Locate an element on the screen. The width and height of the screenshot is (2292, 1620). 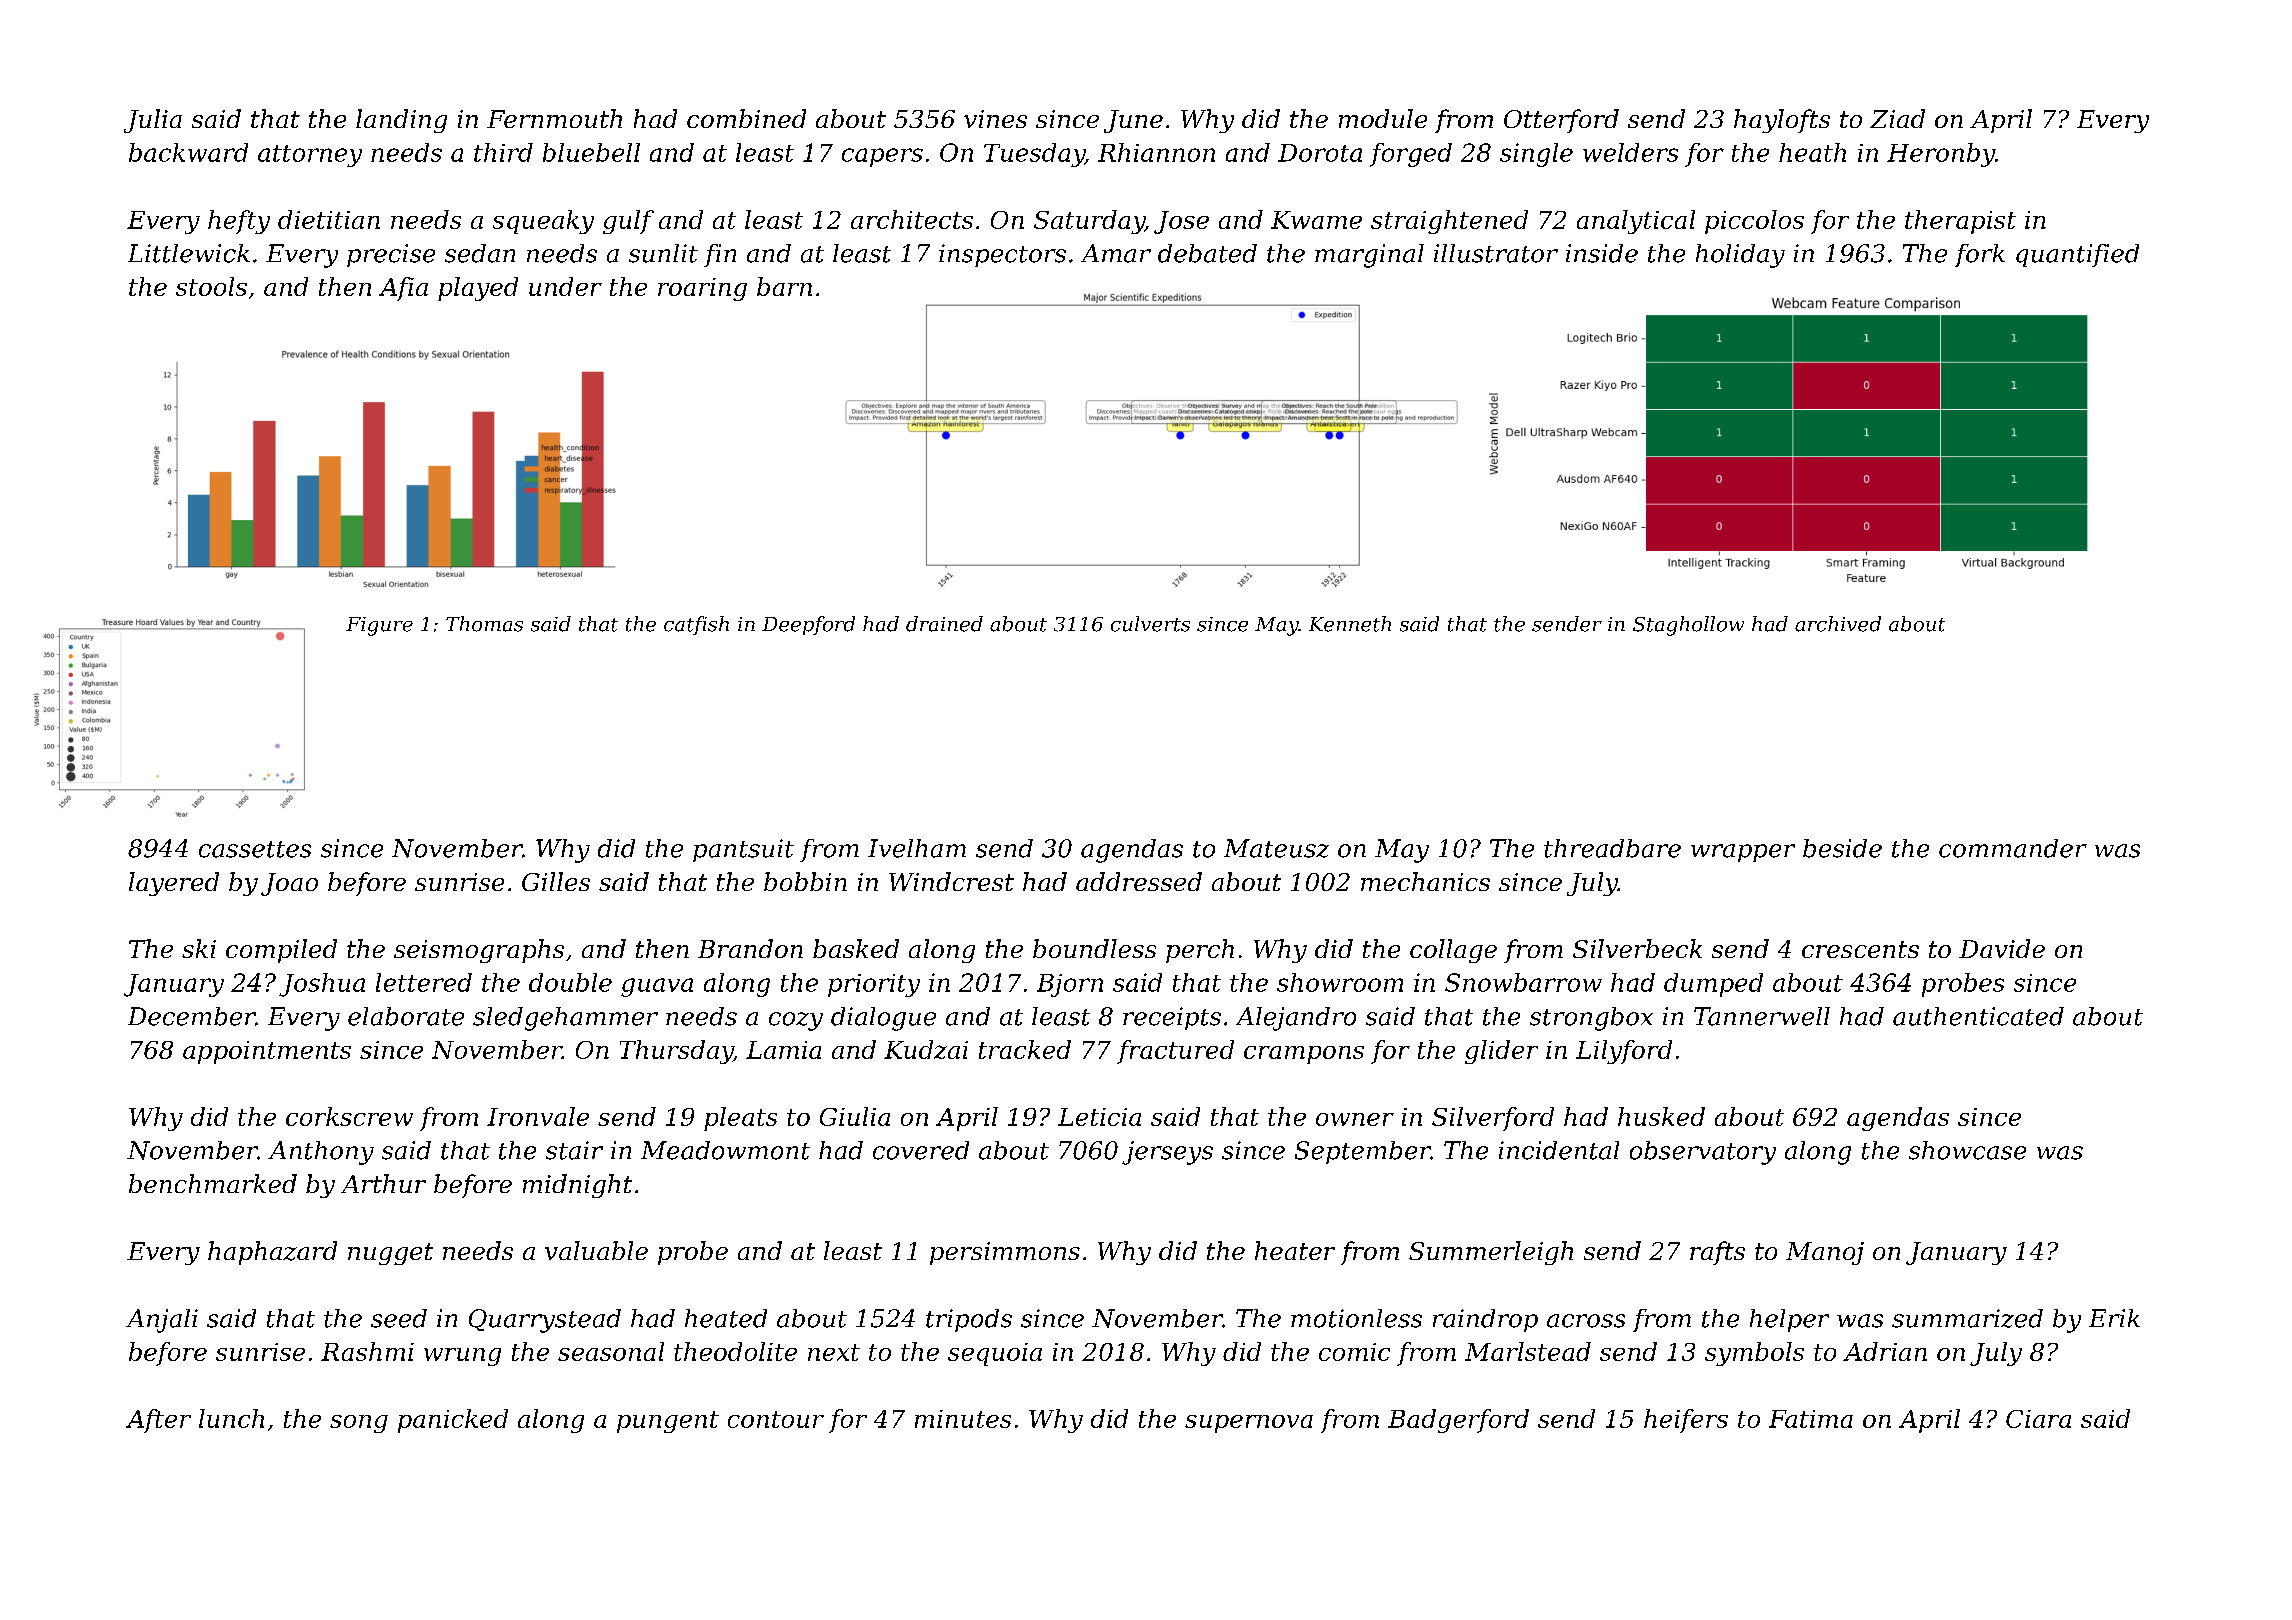
Summerleigh is located at coordinates (1491, 1253).
